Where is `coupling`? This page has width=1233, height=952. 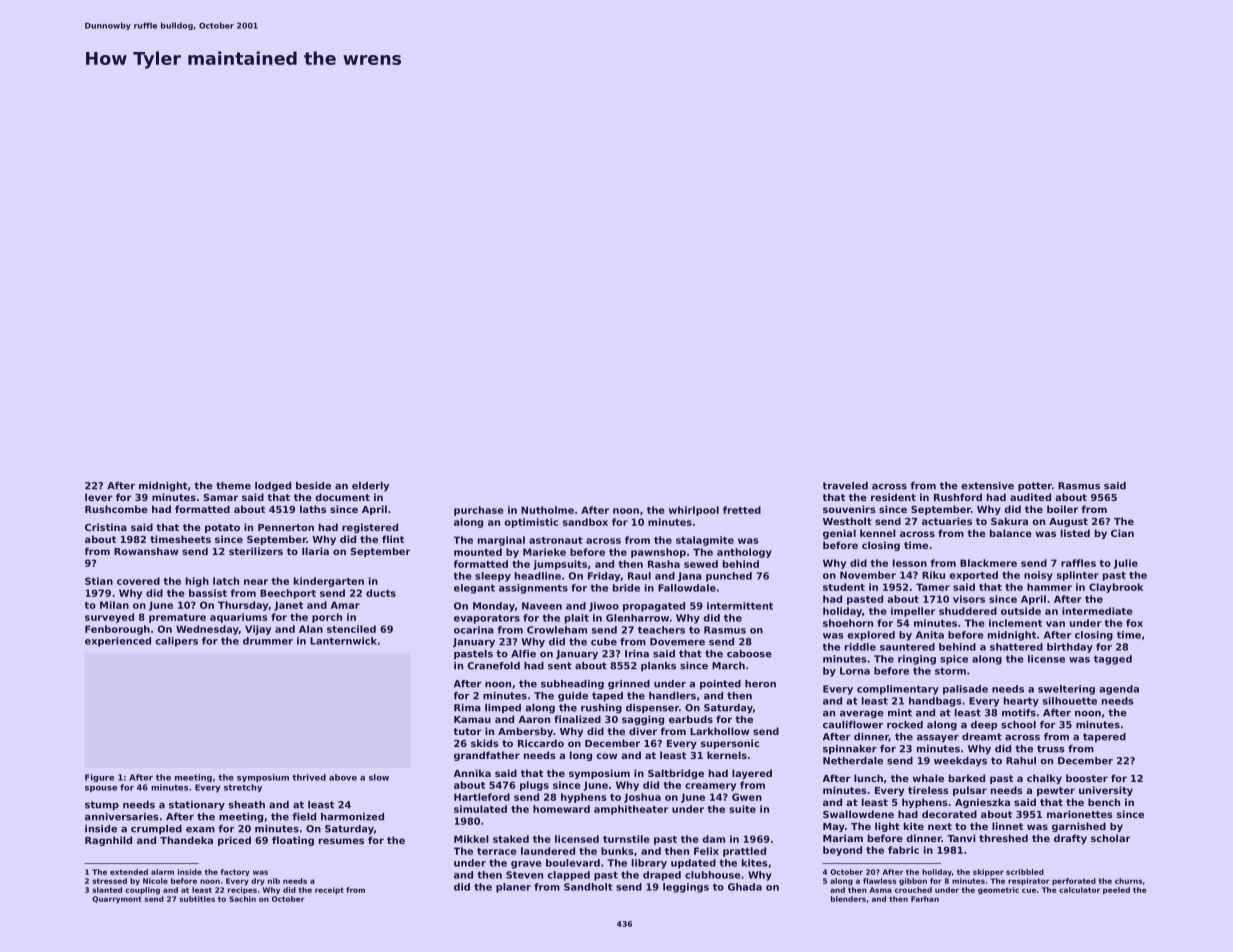 coupling is located at coordinates (142, 891).
